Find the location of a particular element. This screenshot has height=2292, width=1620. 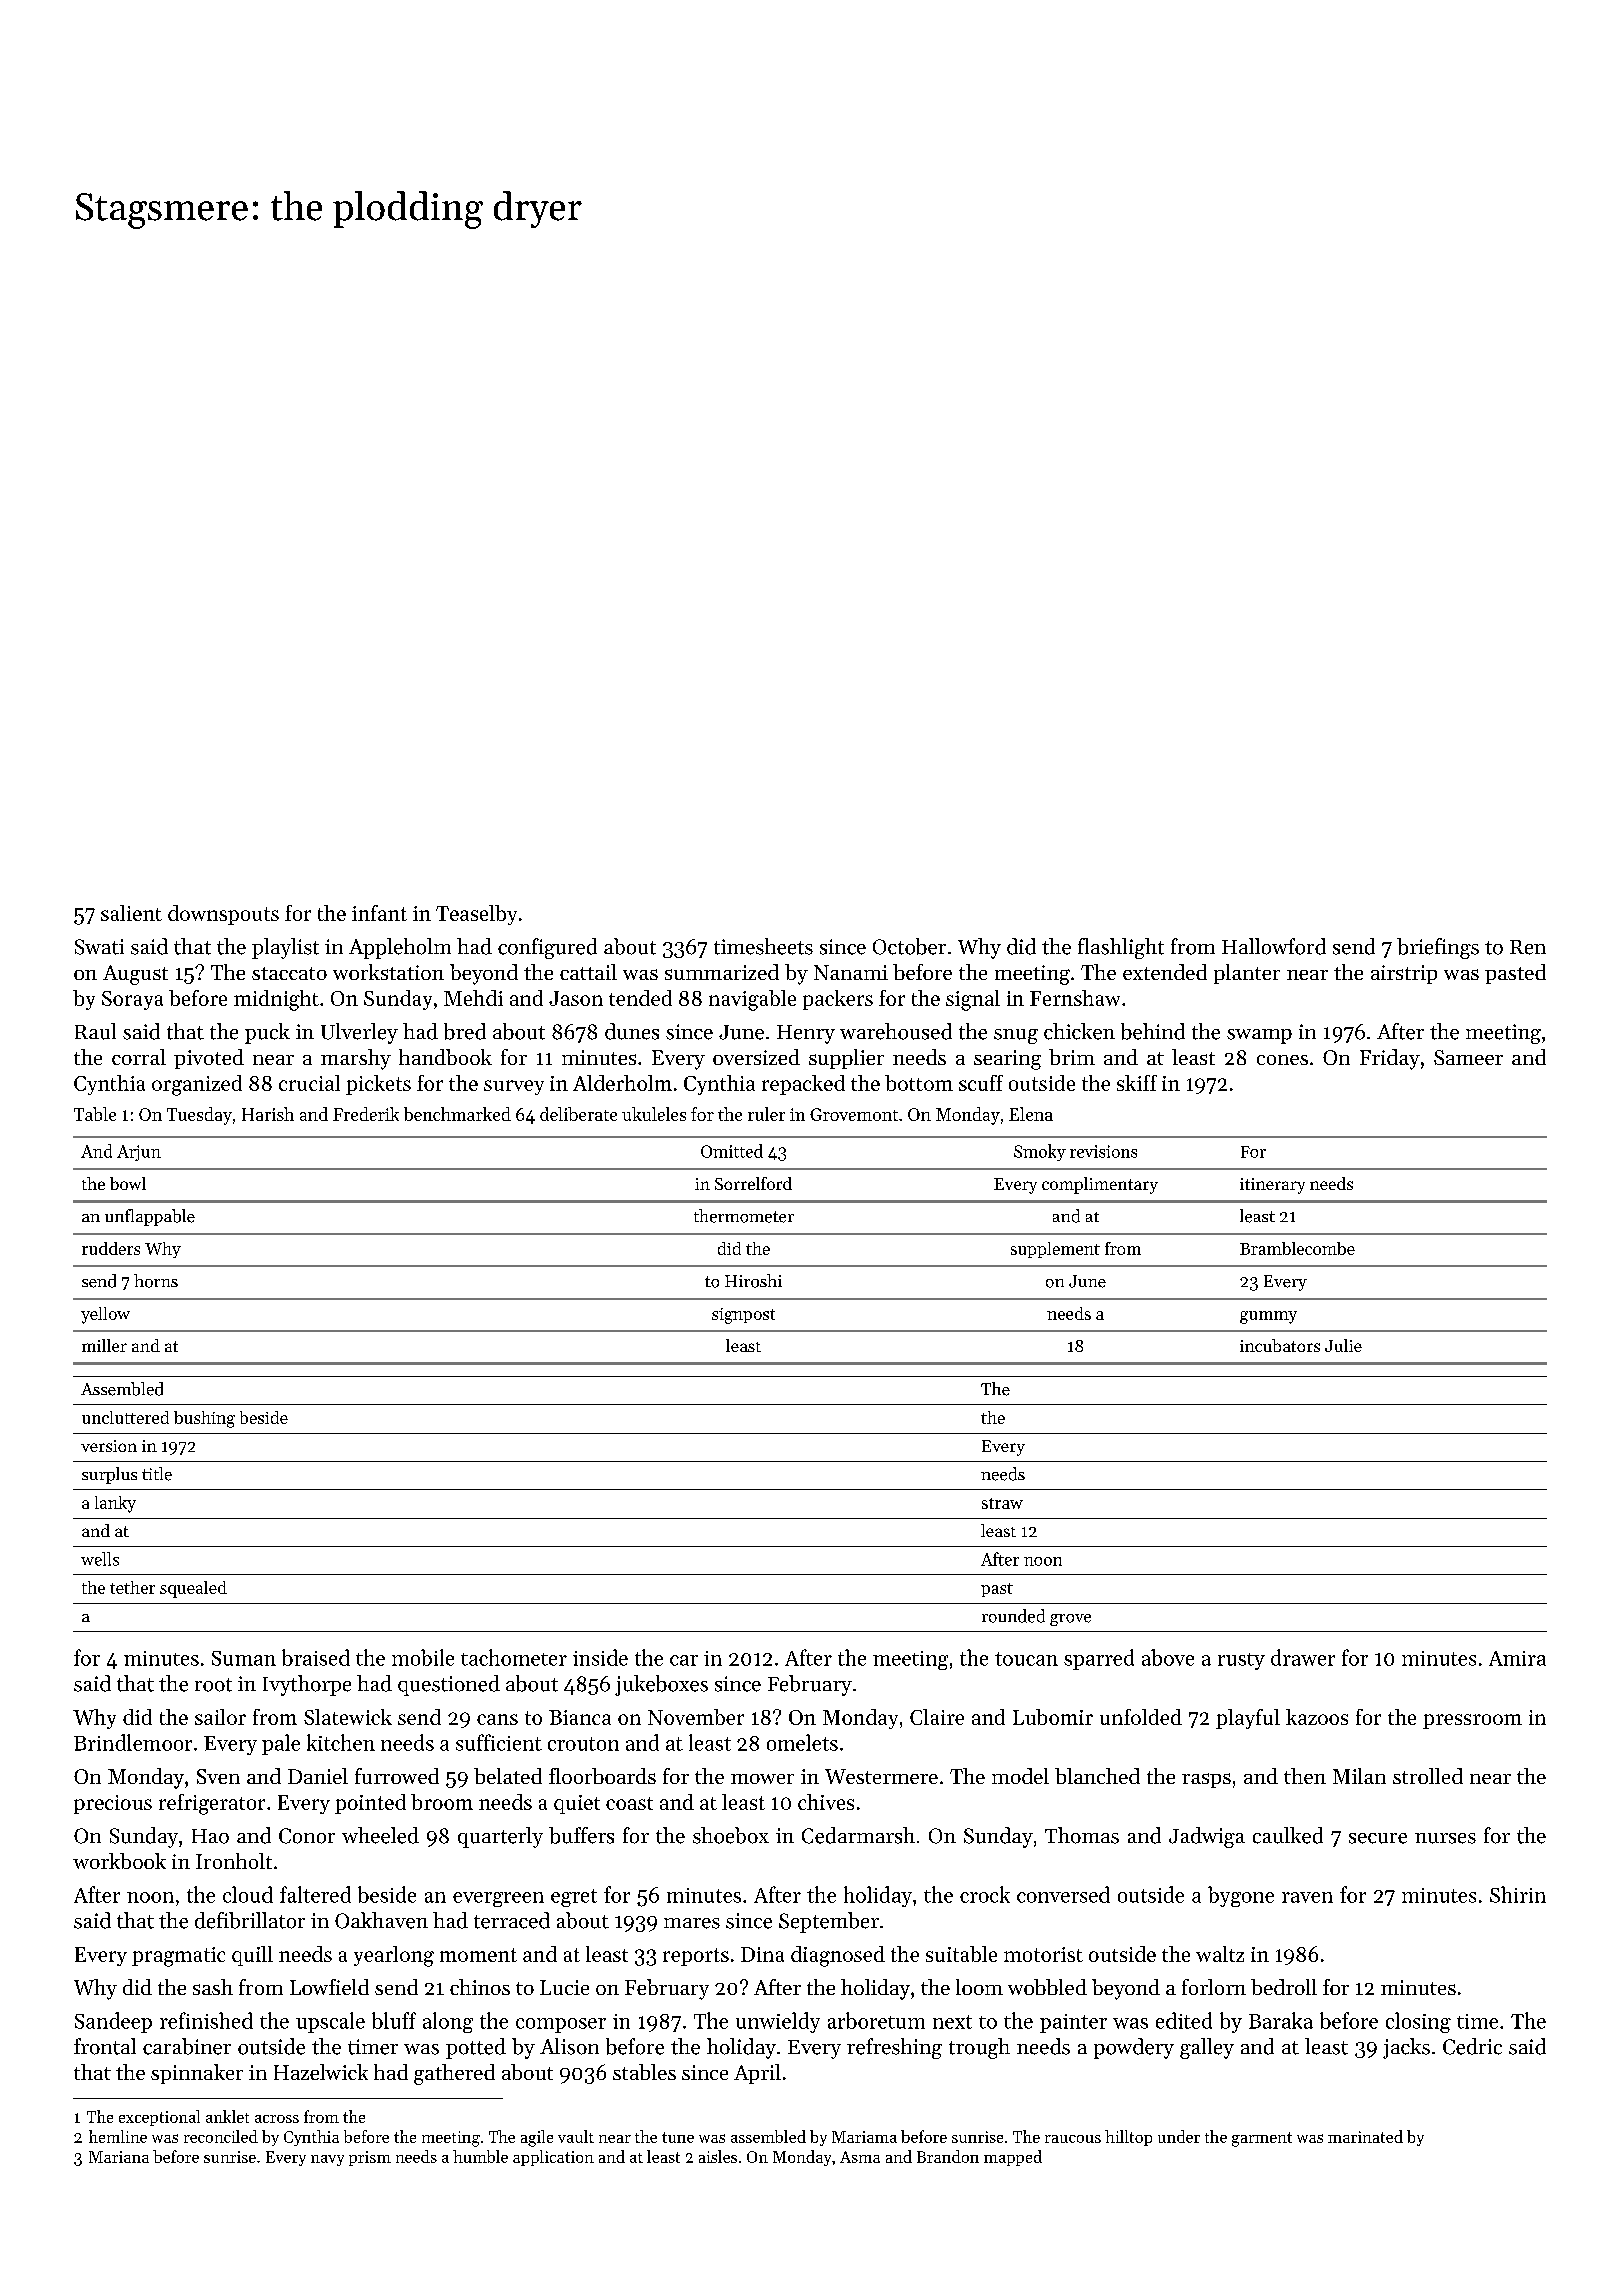

Hallowford is located at coordinates (1274, 946).
